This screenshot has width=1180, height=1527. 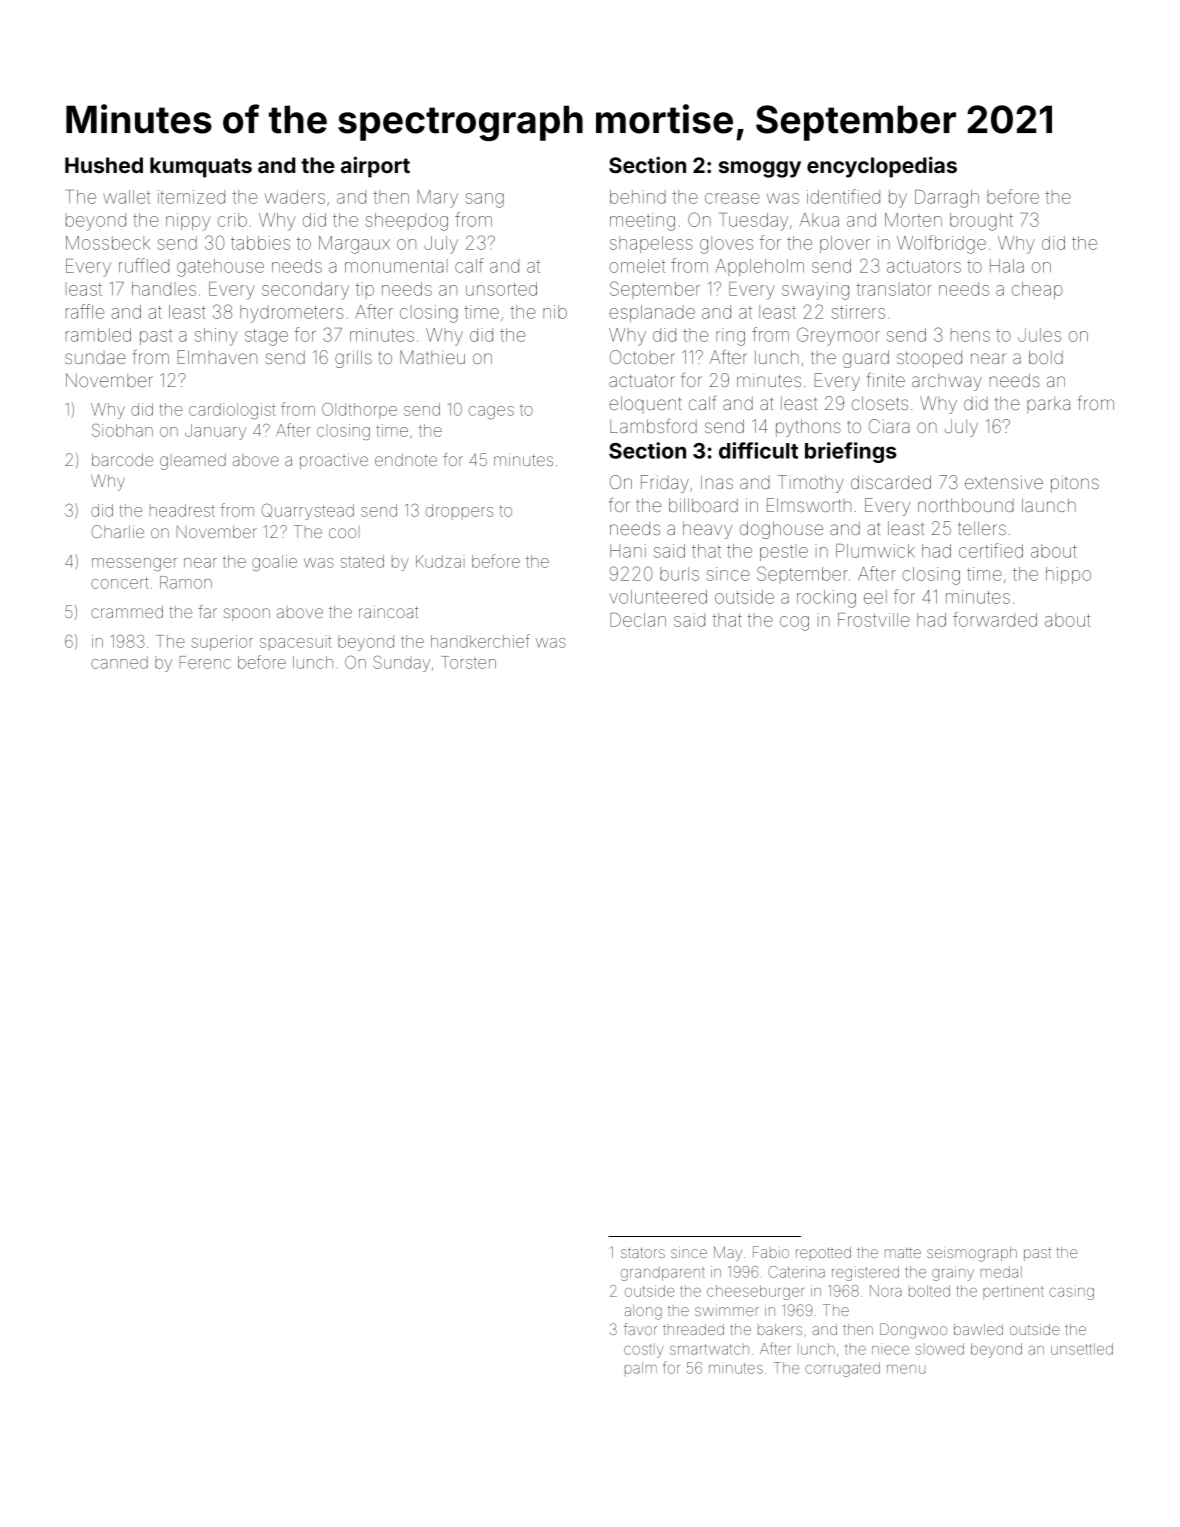 I want to click on grandparent, so click(x=663, y=1273).
